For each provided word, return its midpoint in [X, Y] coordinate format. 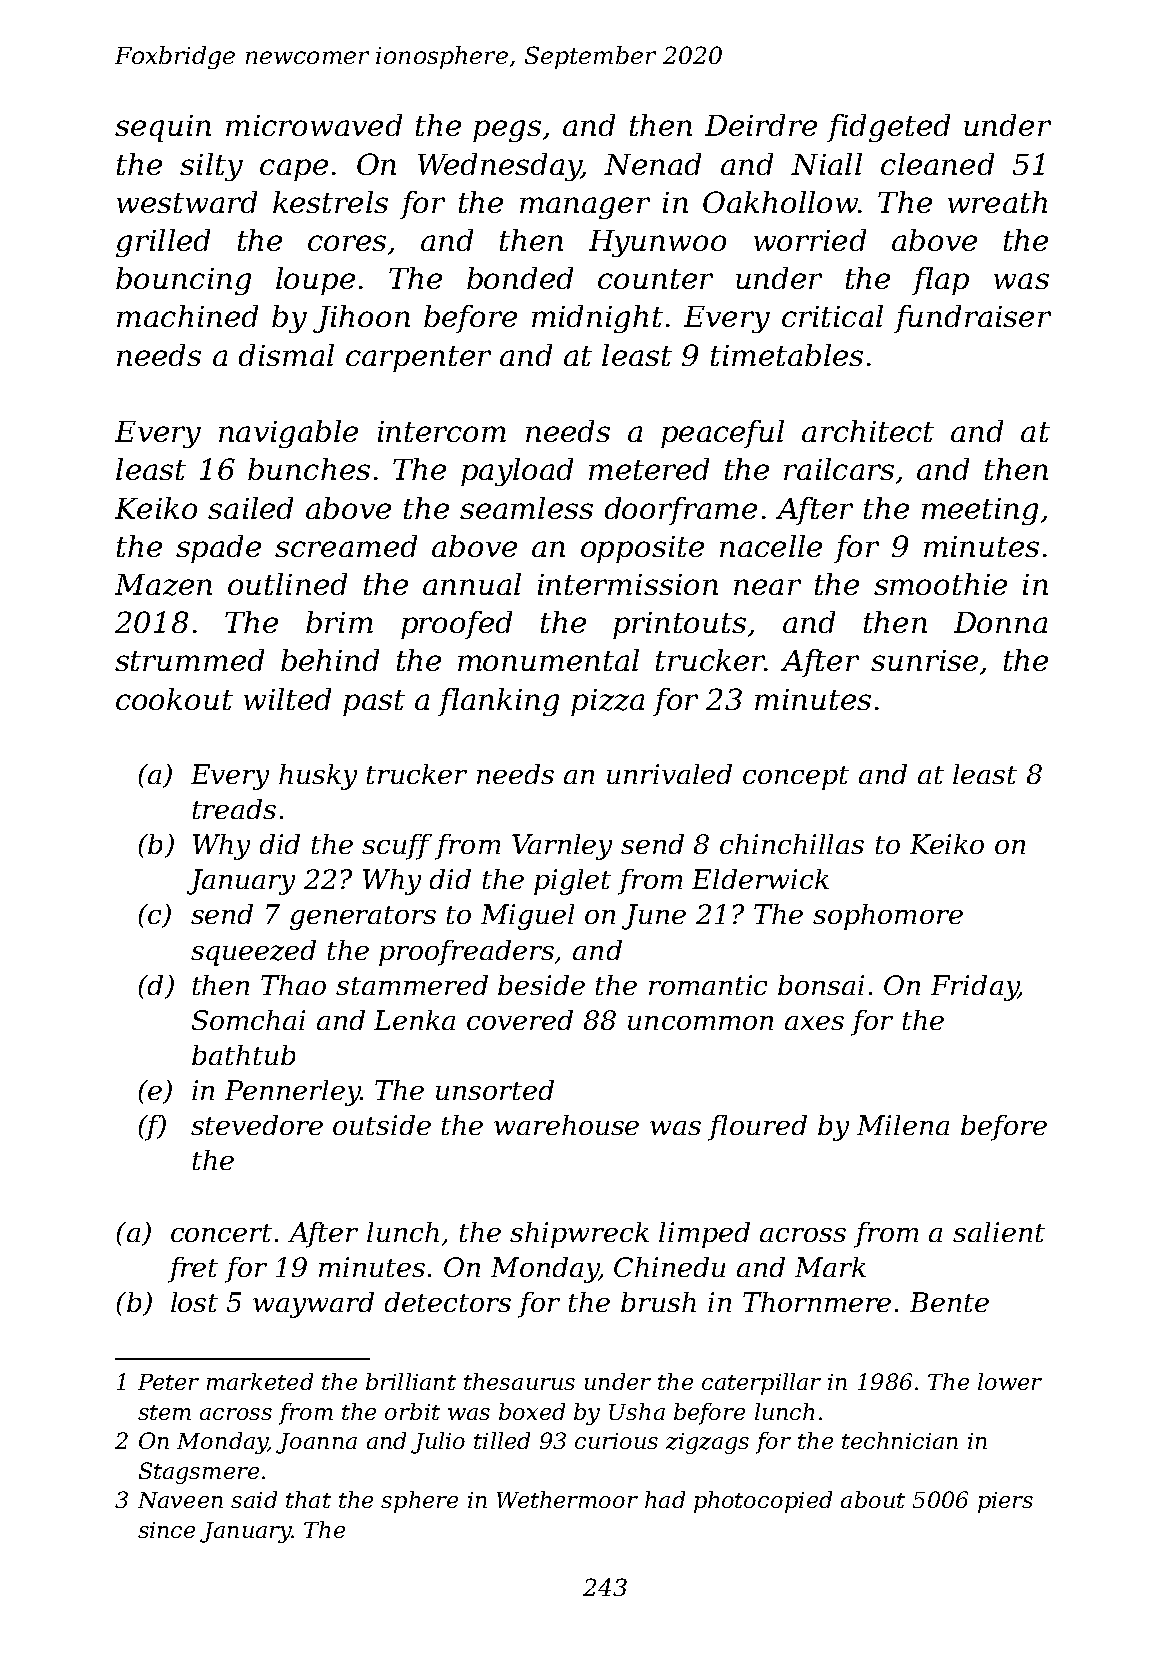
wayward [313, 1305]
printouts [679, 625]
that [308, 1499]
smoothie [940, 584]
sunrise [924, 660]
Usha [637, 1411]
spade [218, 549]
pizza [607, 702]
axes [814, 1023]
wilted [287, 699]
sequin [163, 128]
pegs [507, 131]
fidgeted [888, 128]
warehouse [566, 1125]
